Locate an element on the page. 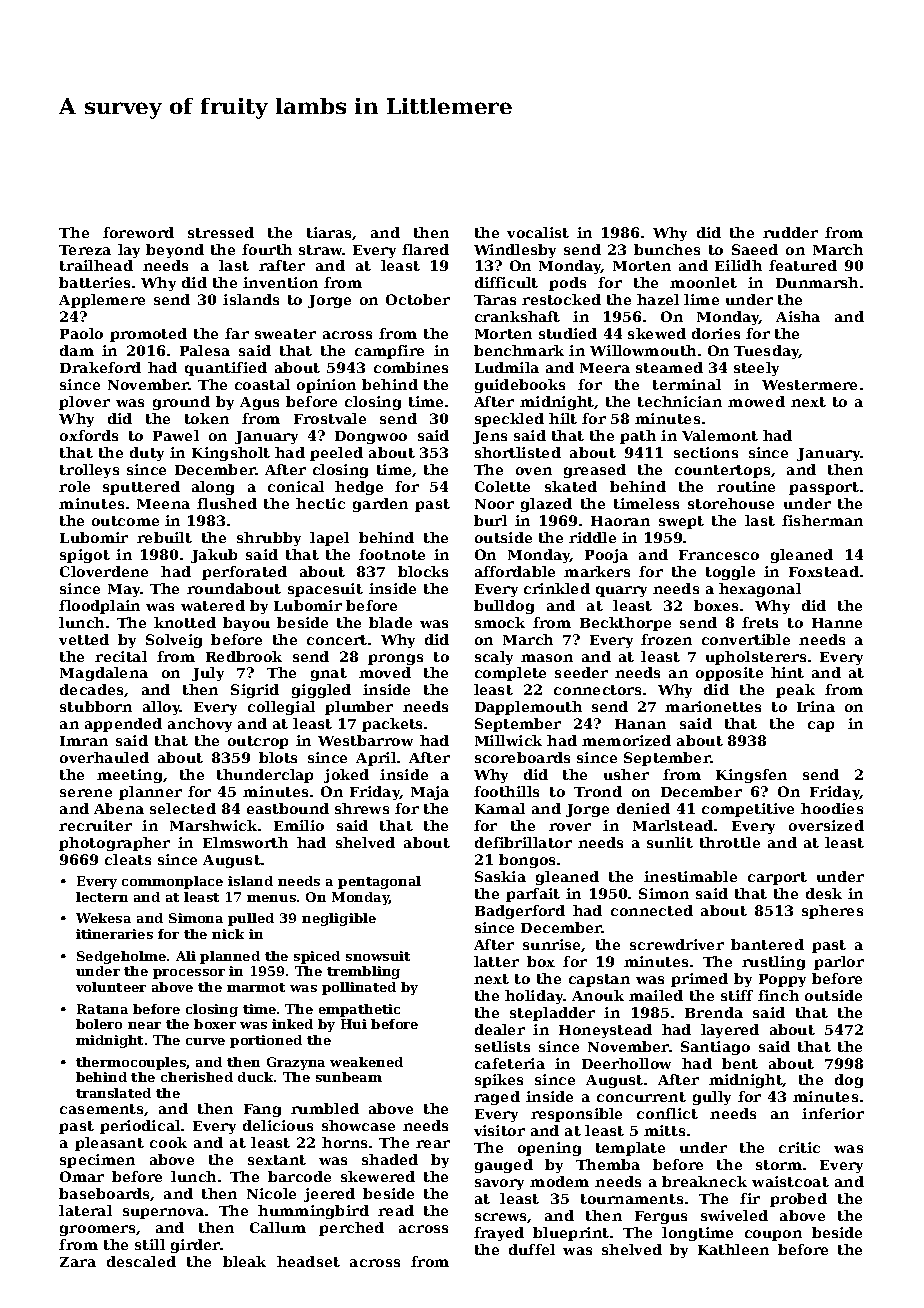  mailed is located at coordinates (656, 995).
